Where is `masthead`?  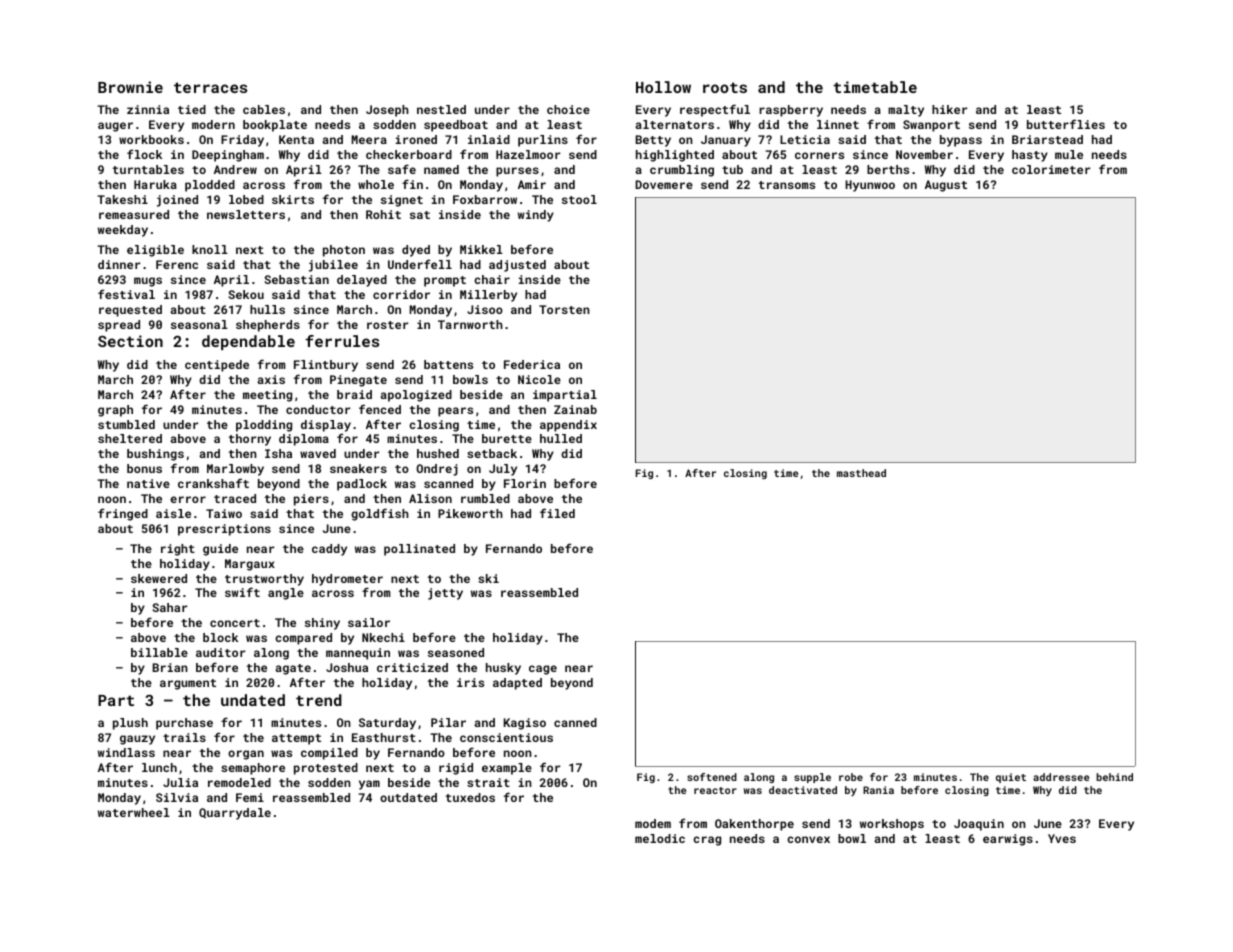
masthead is located at coordinates (861, 473).
